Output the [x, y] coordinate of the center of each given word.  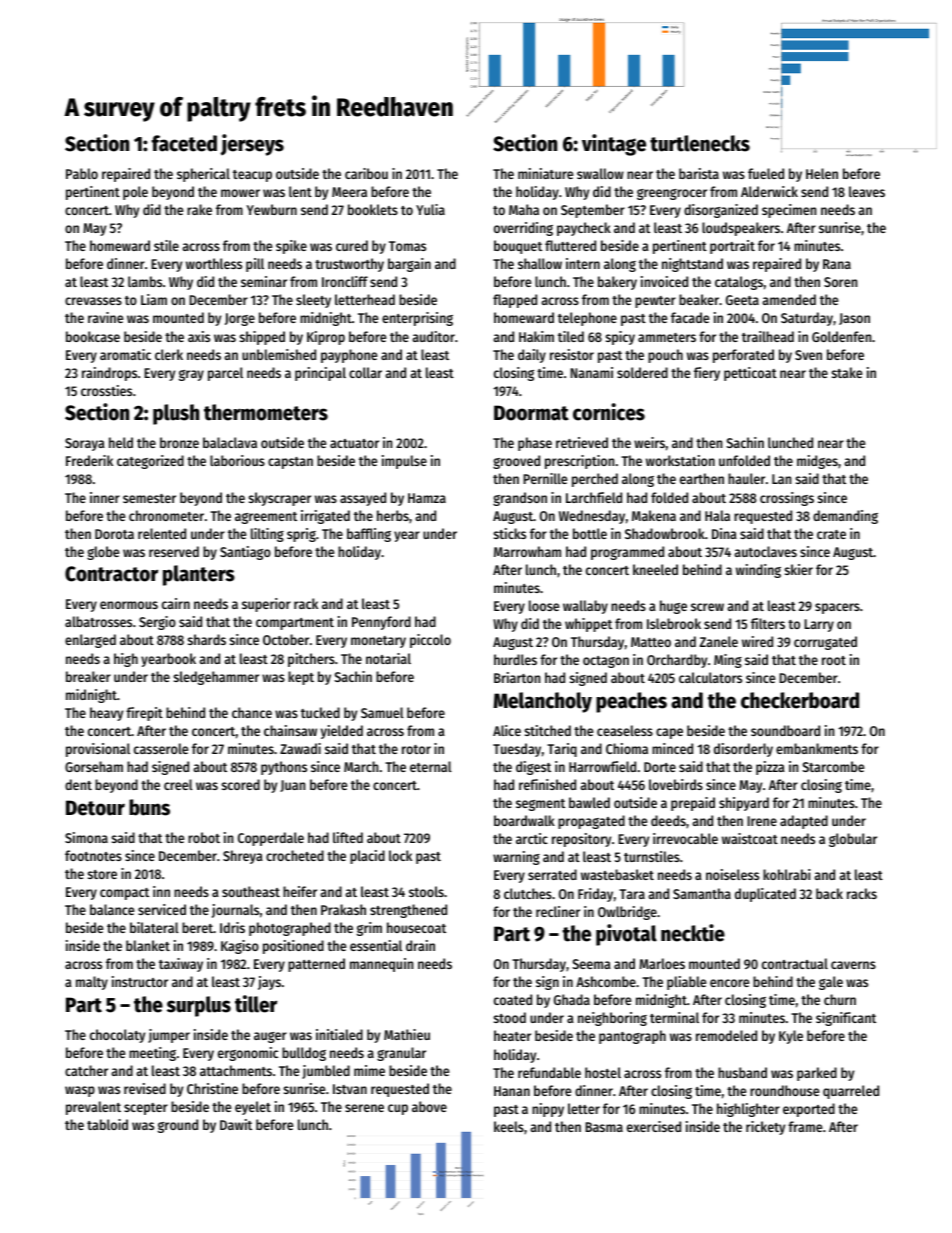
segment [540, 805]
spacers [837, 608]
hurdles [515, 659]
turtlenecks [700, 143]
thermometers [266, 412]
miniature [545, 173]
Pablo [82, 173]
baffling [369, 535]
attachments [236, 1070]
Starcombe [833, 766]
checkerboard [800, 700]
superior [266, 605]
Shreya [243, 857]
